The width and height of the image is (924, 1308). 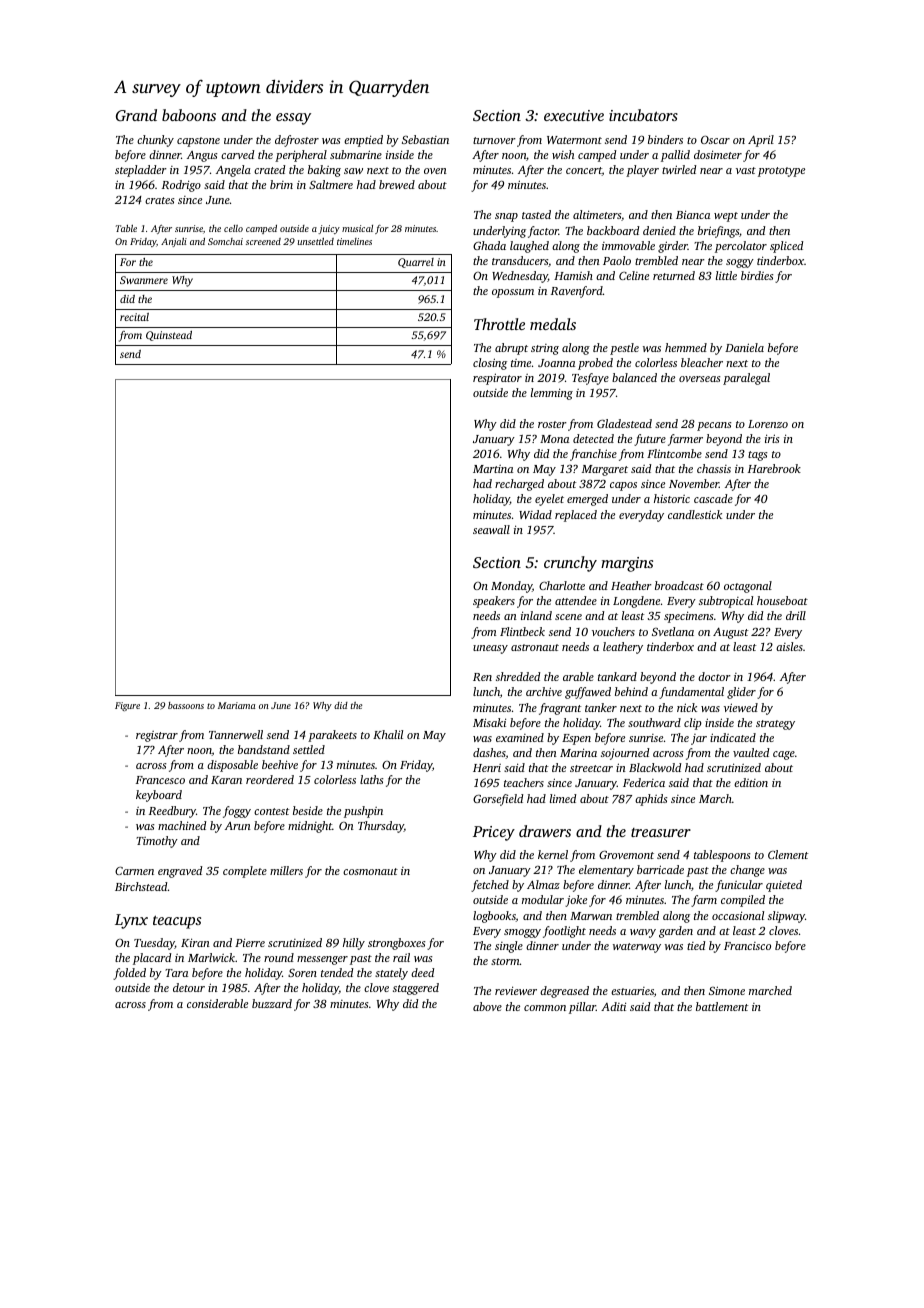 I want to click on cascade, so click(x=713, y=498).
